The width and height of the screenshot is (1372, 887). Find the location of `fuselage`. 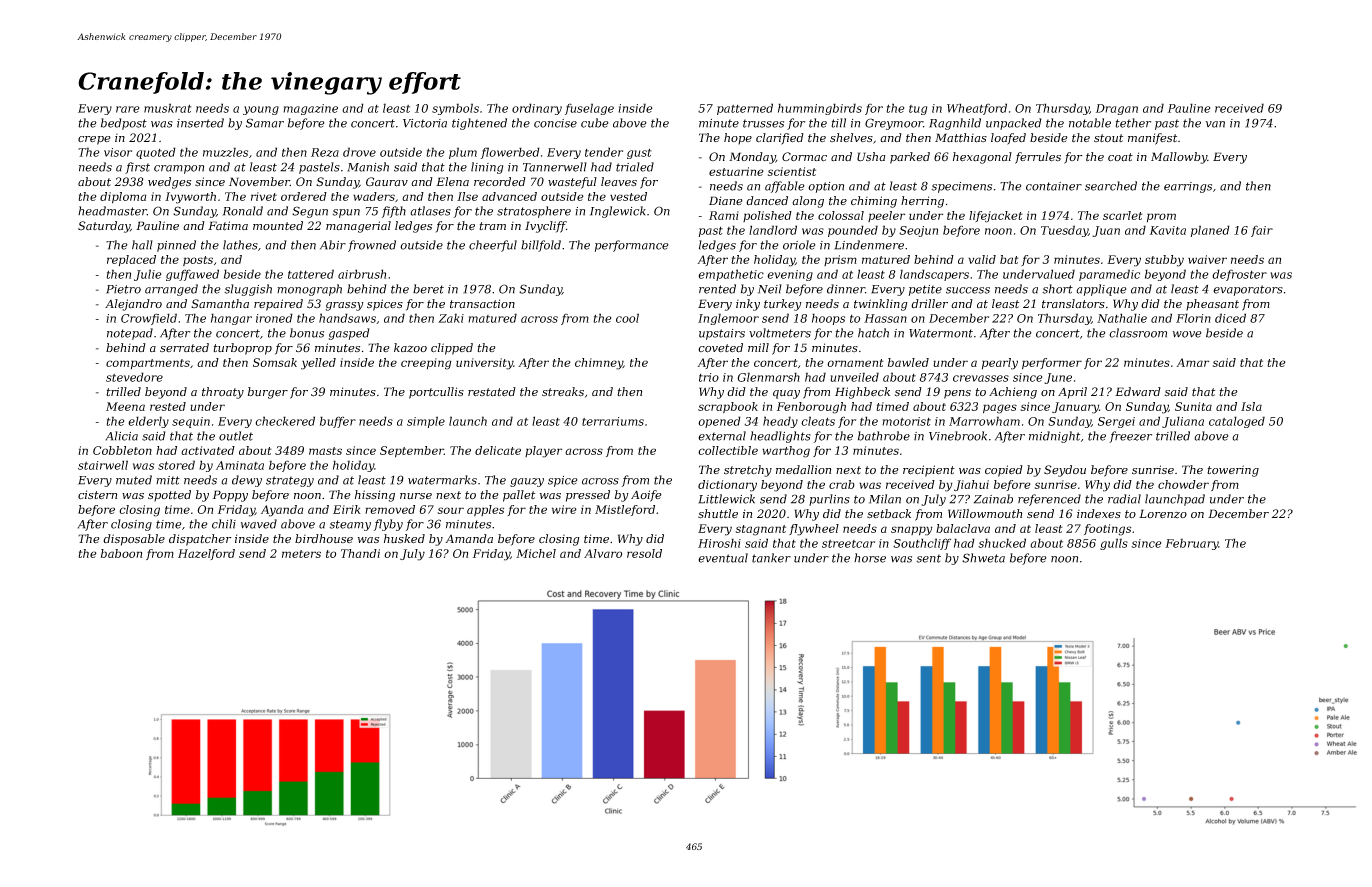

fuselage is located at coordinates (589, 109).
